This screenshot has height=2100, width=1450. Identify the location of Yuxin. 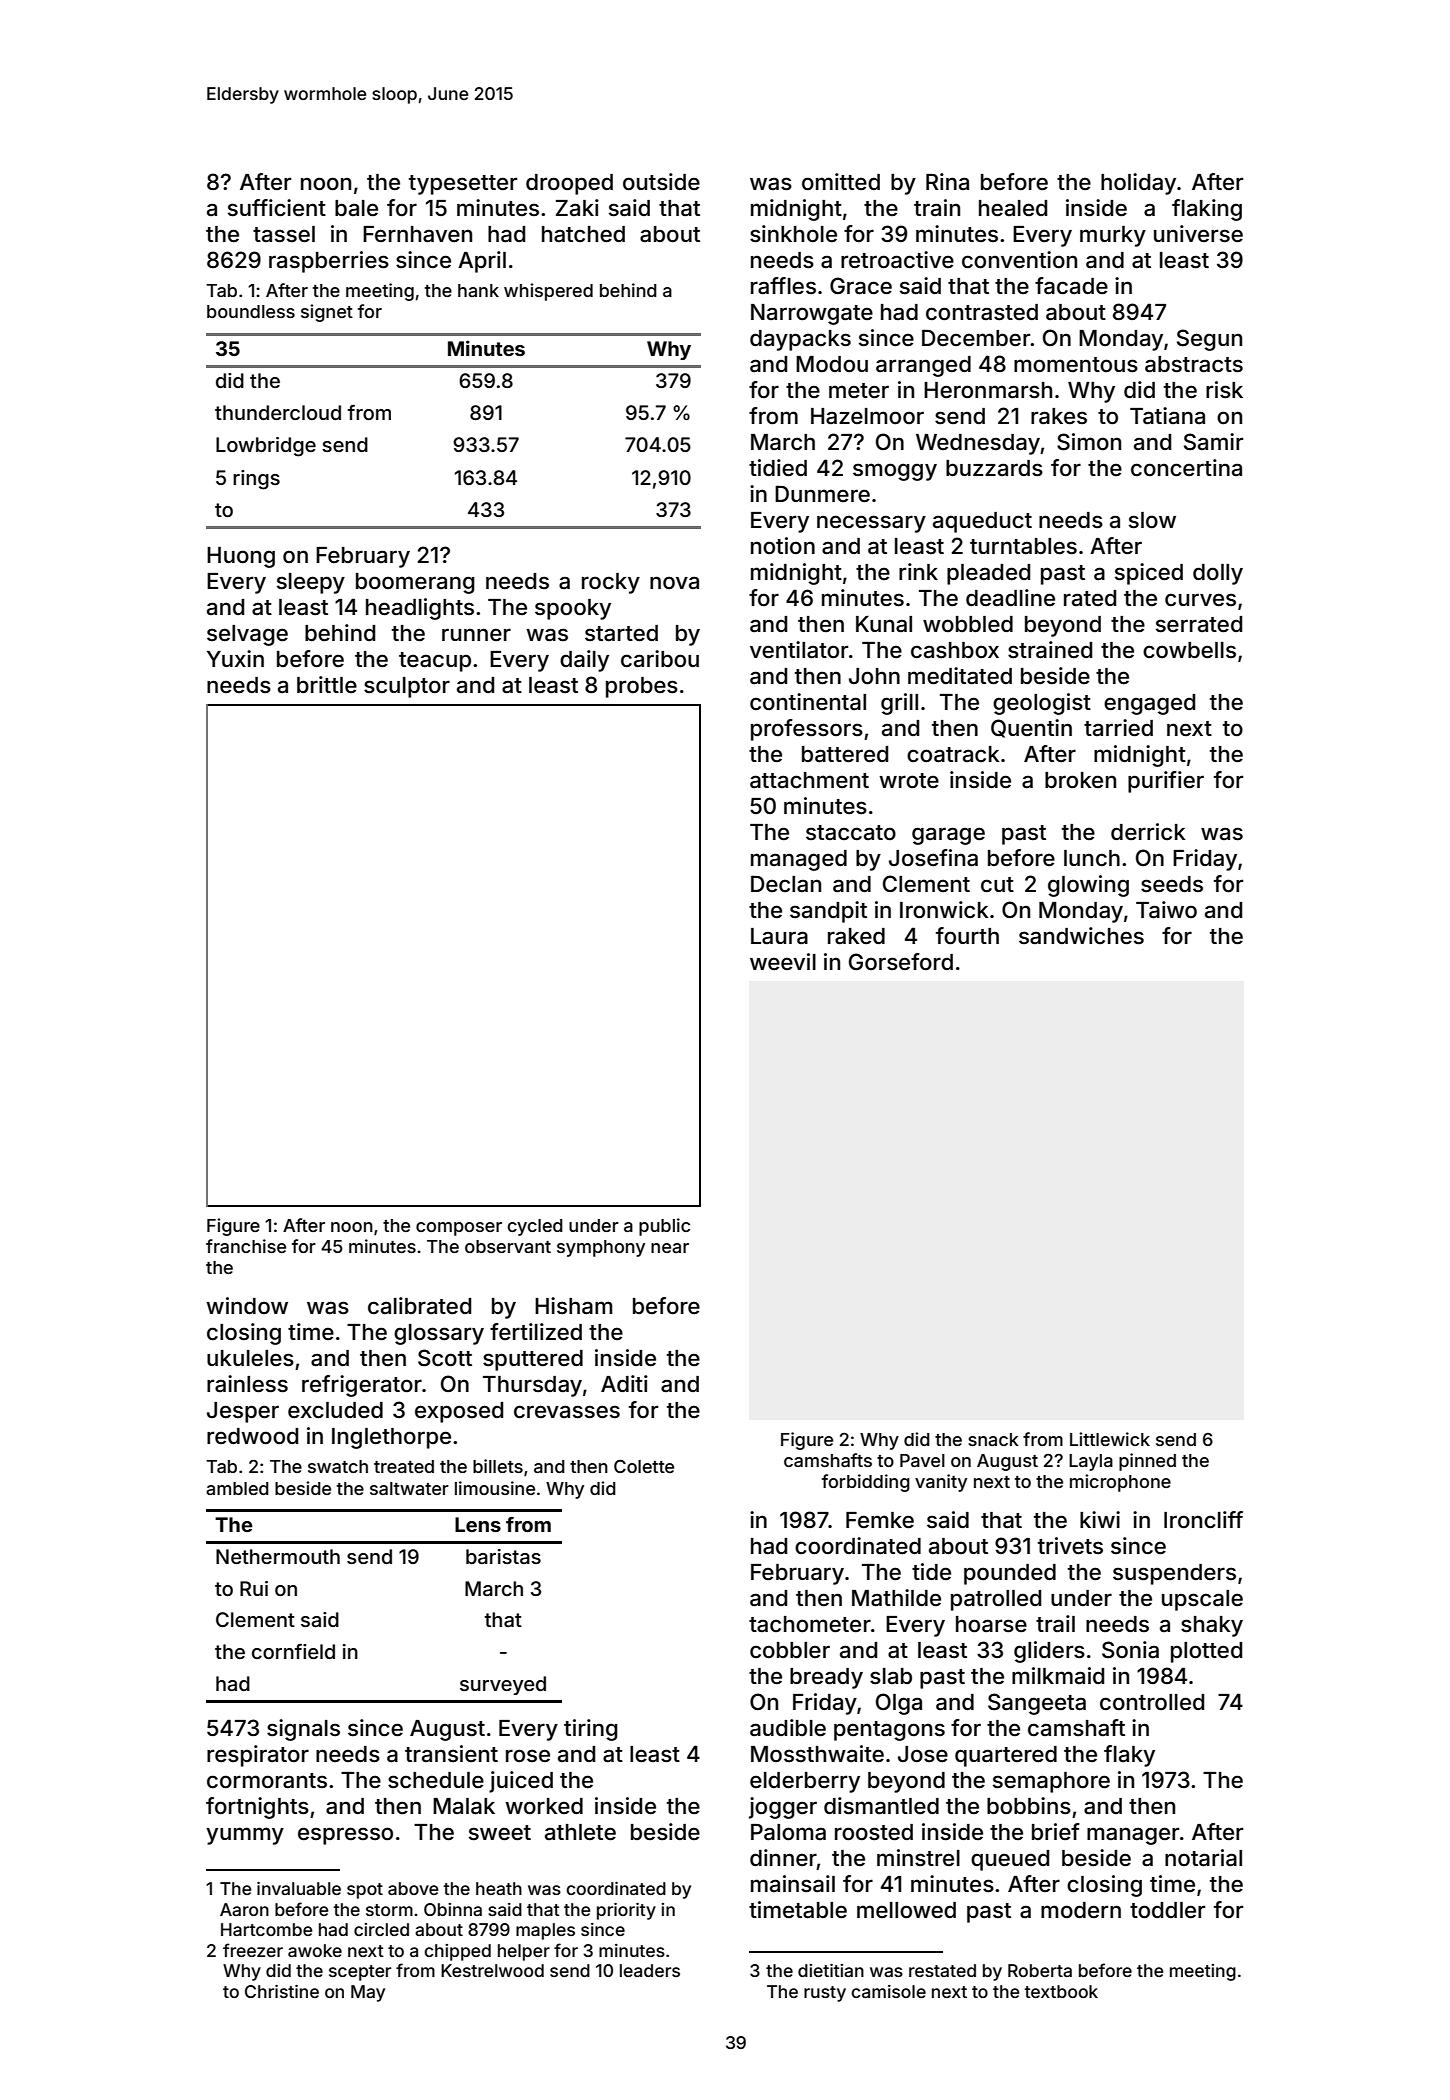
(235, 658).
